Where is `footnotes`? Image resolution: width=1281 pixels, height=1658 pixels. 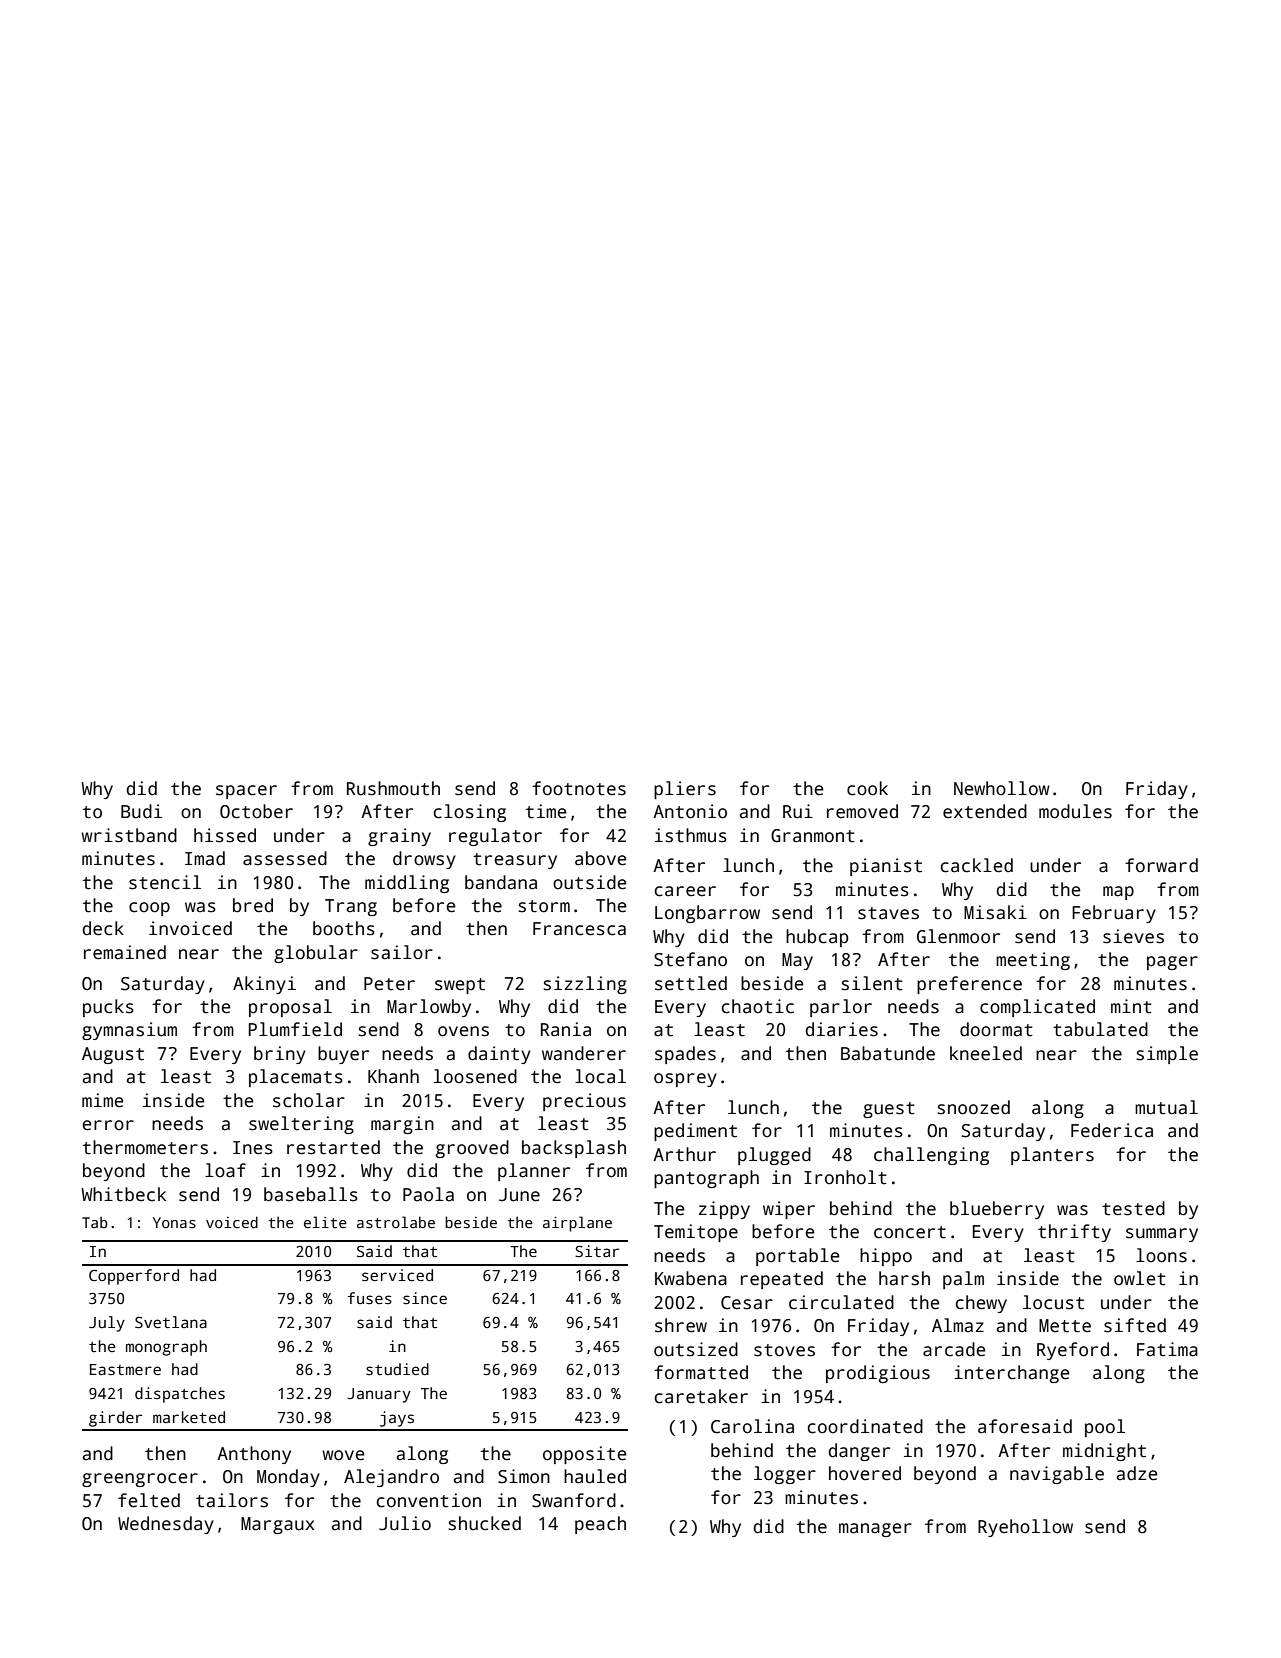 footnotes is located at coordinates (579, 788).
